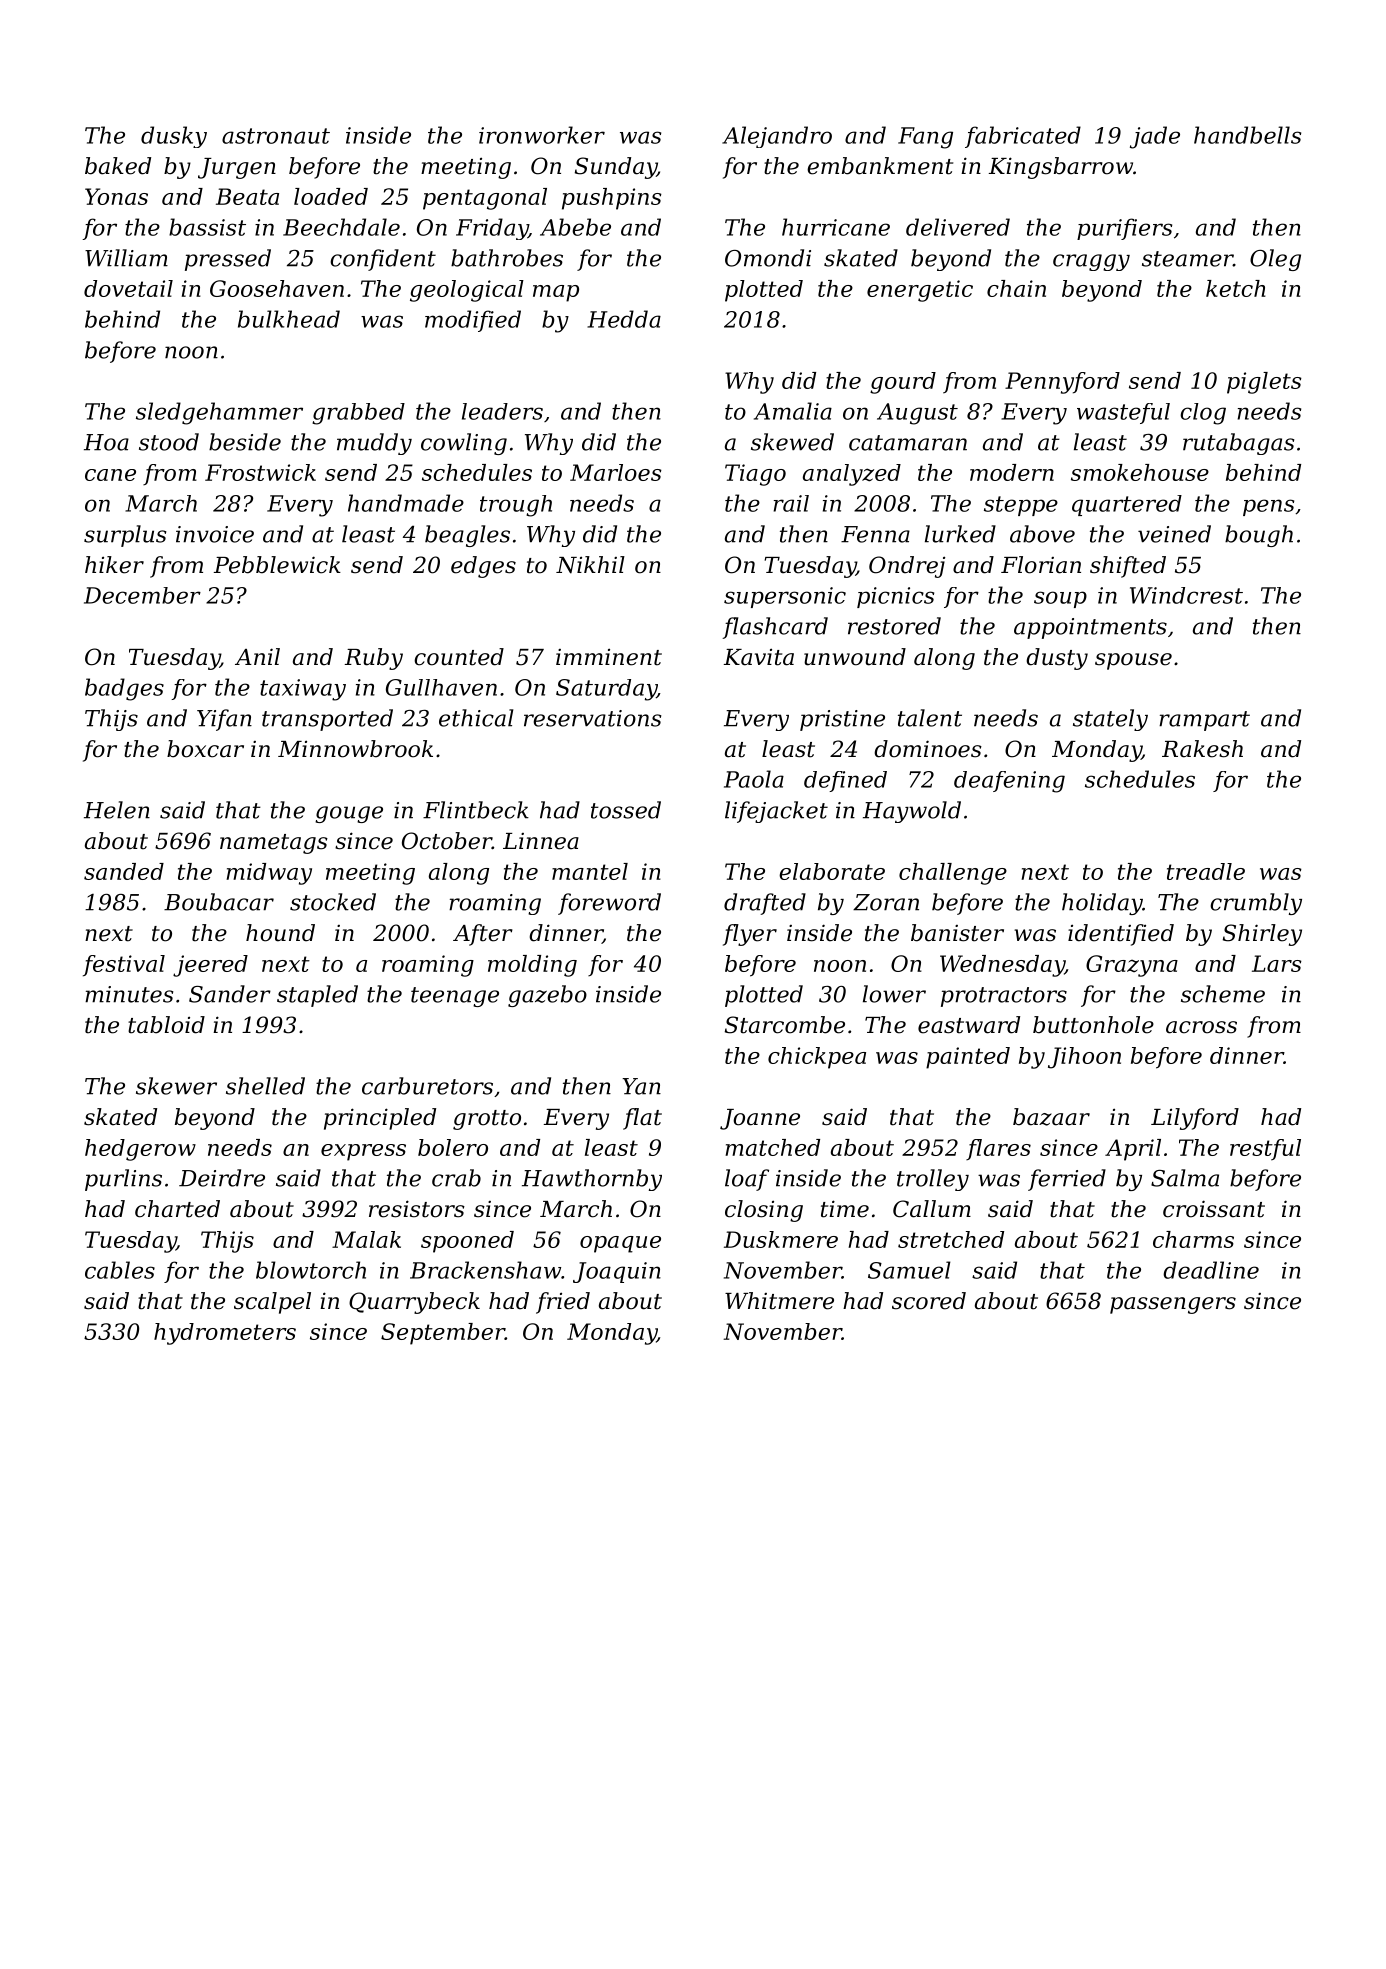 The image size is (1386, 1969). What do you see at coordinates (1264, 383) in the page?
I see `piglets` at bounding box center [1264, 383].
